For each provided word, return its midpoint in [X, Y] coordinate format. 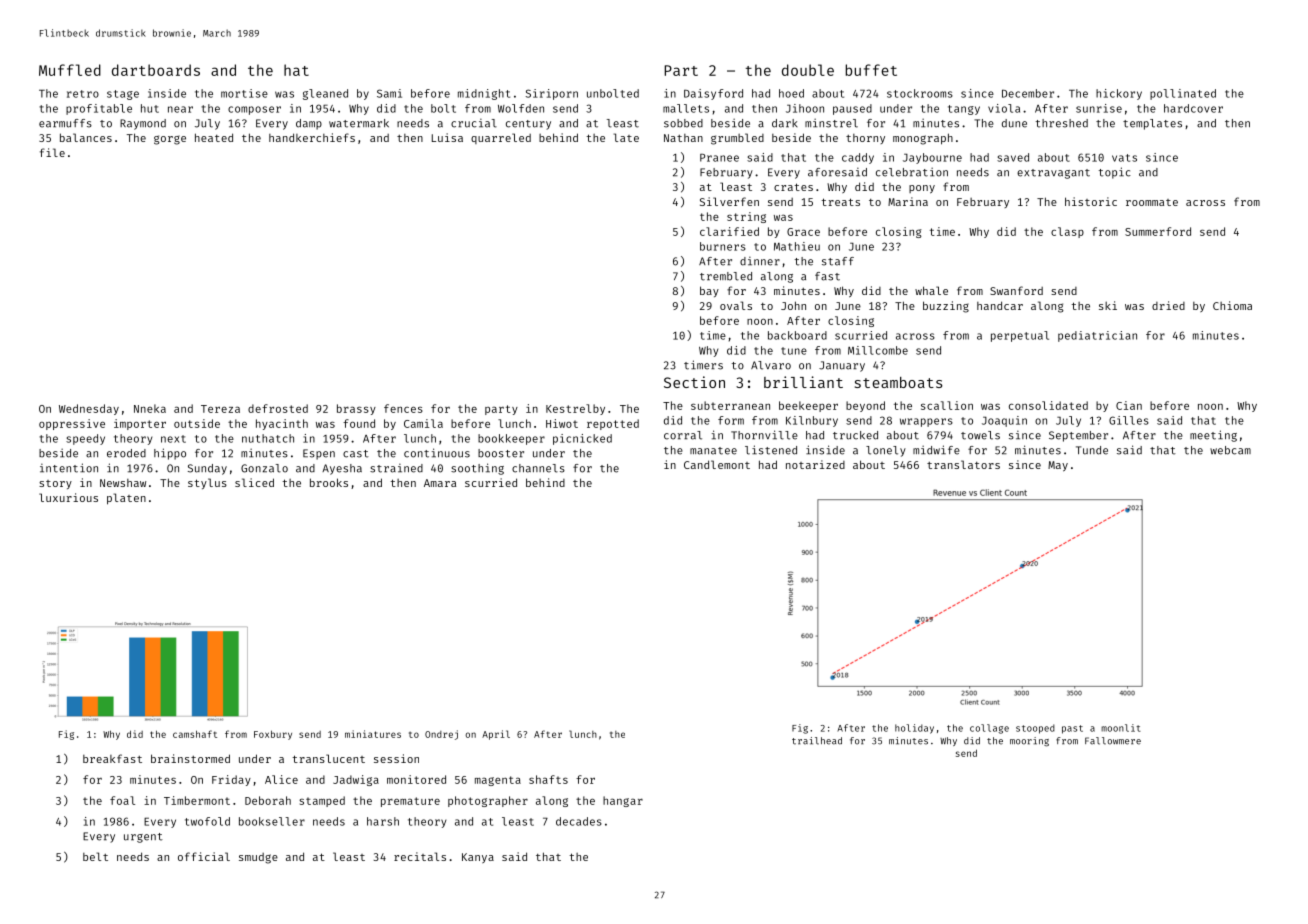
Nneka [150, 408]
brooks [329, 482]
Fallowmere [1113, 741]
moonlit [1121, 728]
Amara [440, 483]
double [808, 70]
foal [122, 800]
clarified [729, 231]
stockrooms [920, 93]
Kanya [478, 858]
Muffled [70, 70]
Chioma [1232, 305]
